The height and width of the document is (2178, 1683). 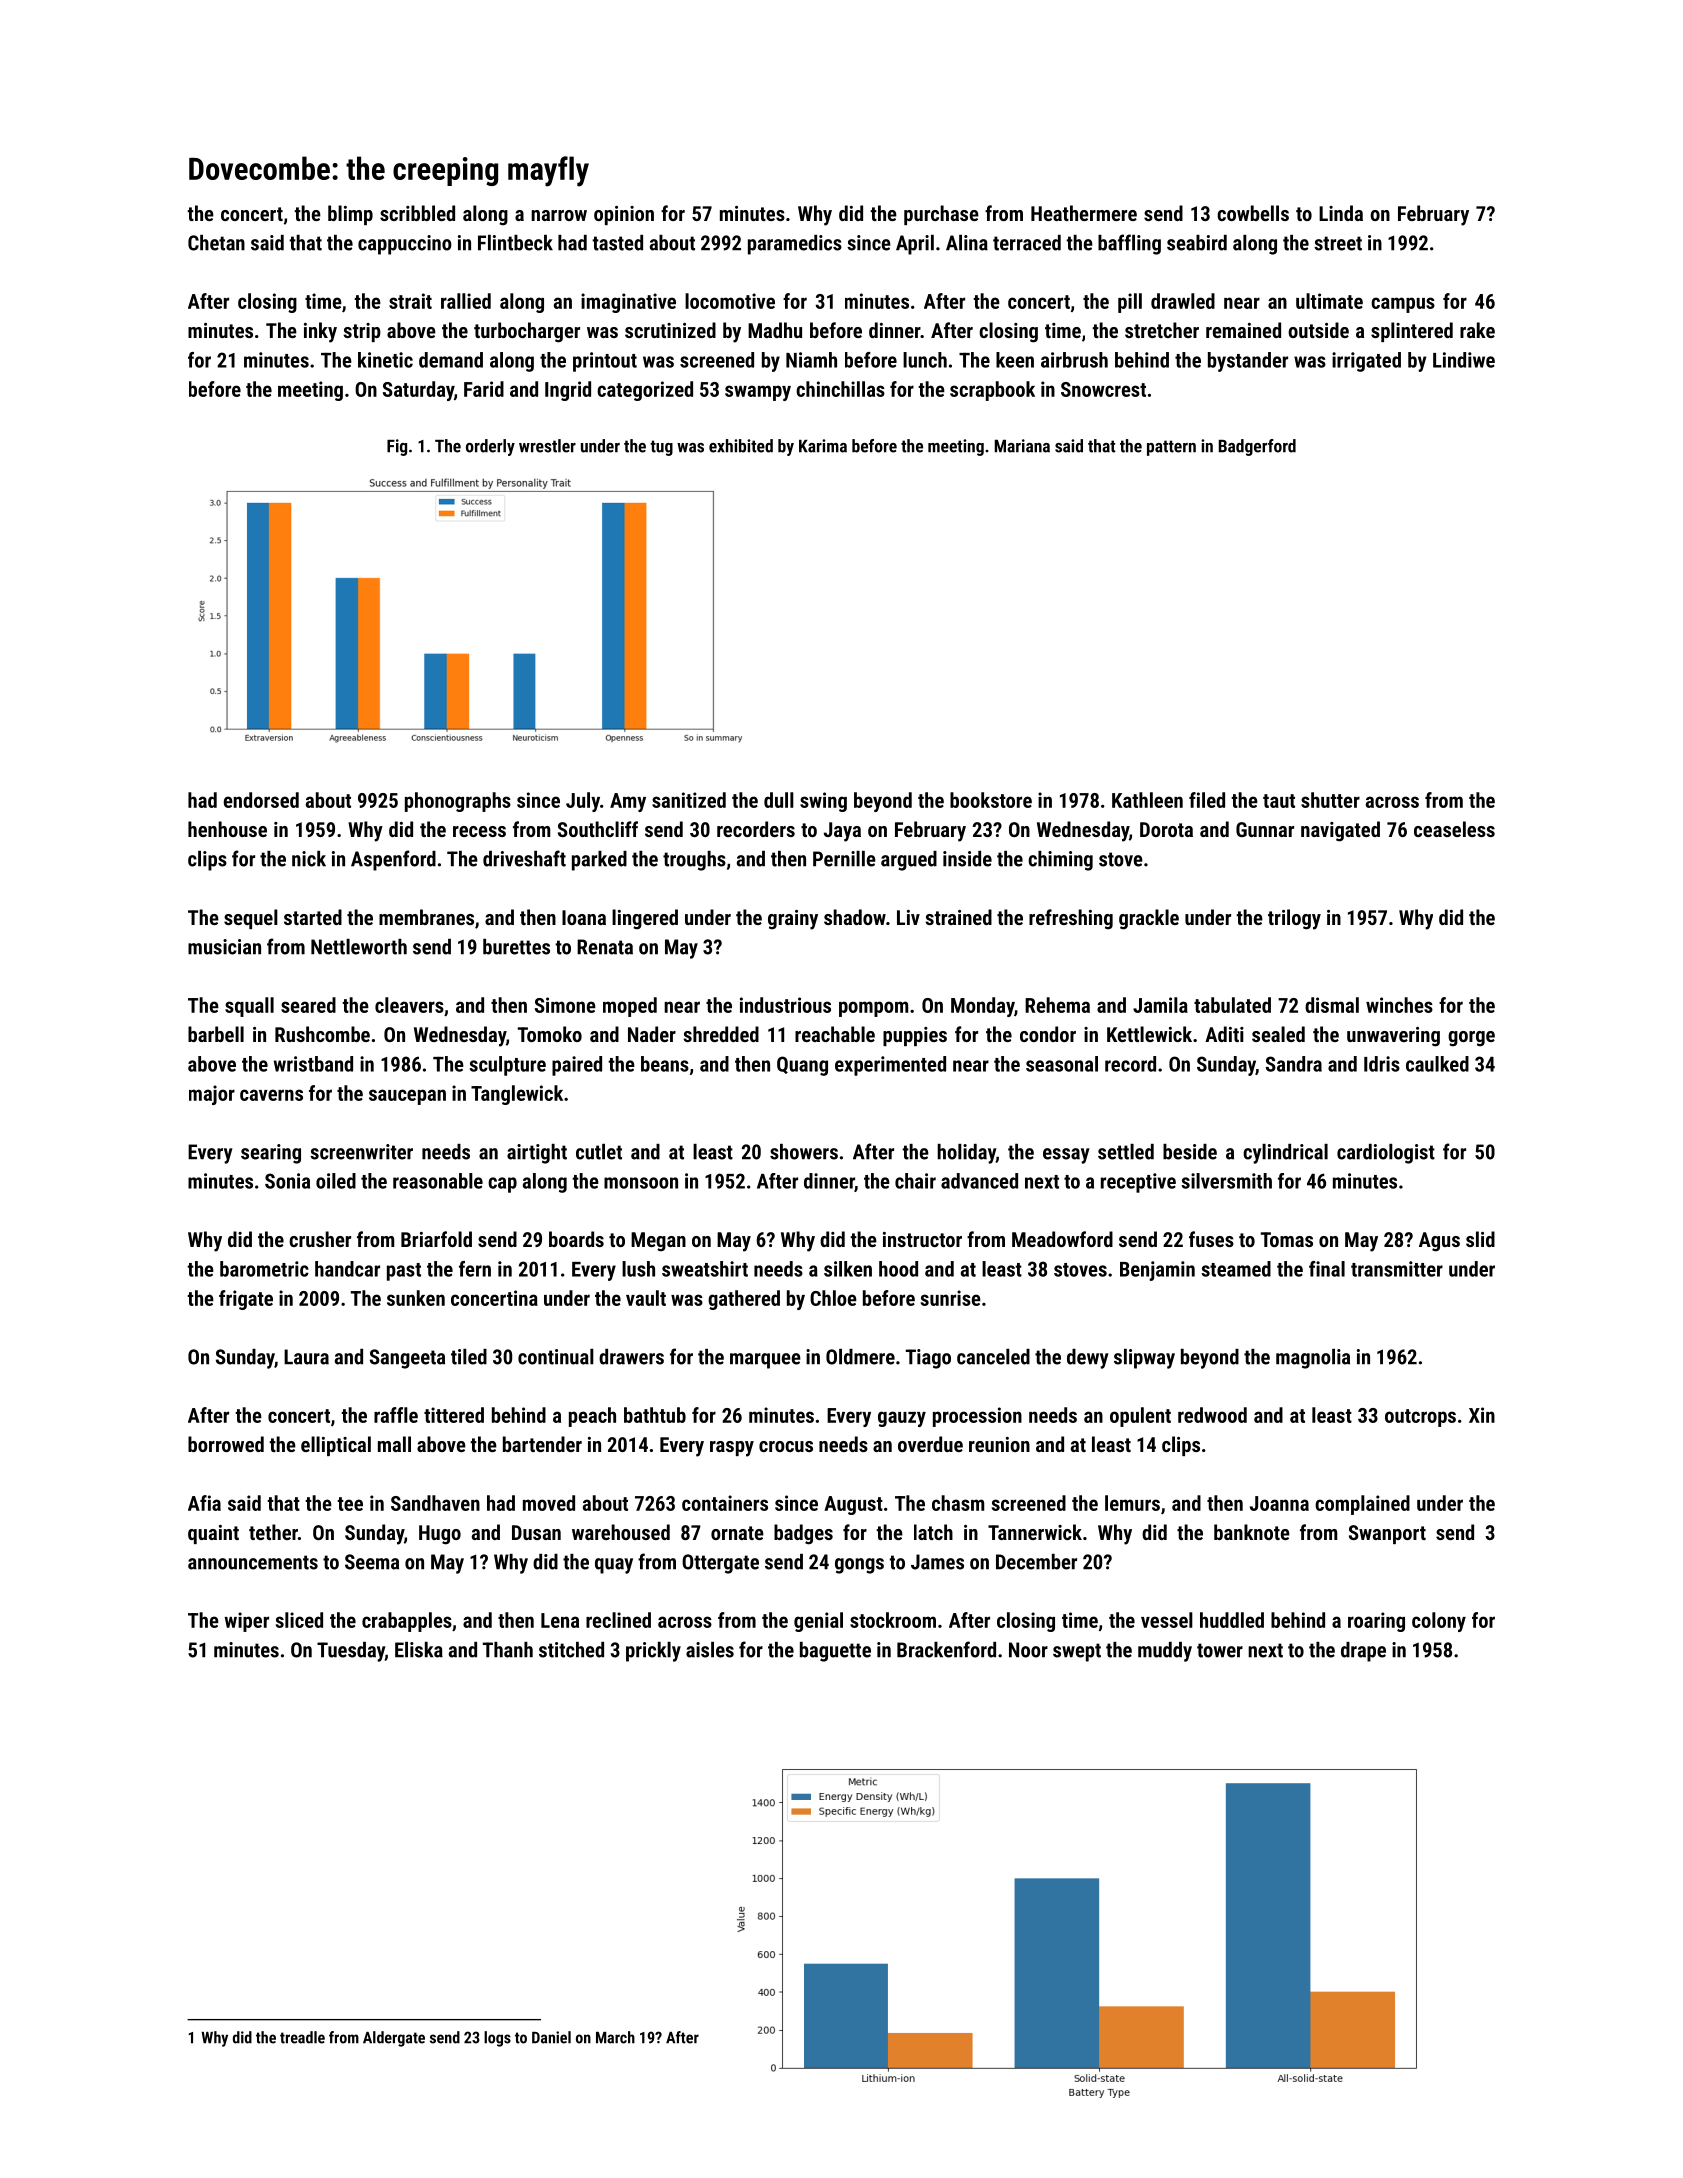 I want to click on narrow, so click(x=559, y=215).
